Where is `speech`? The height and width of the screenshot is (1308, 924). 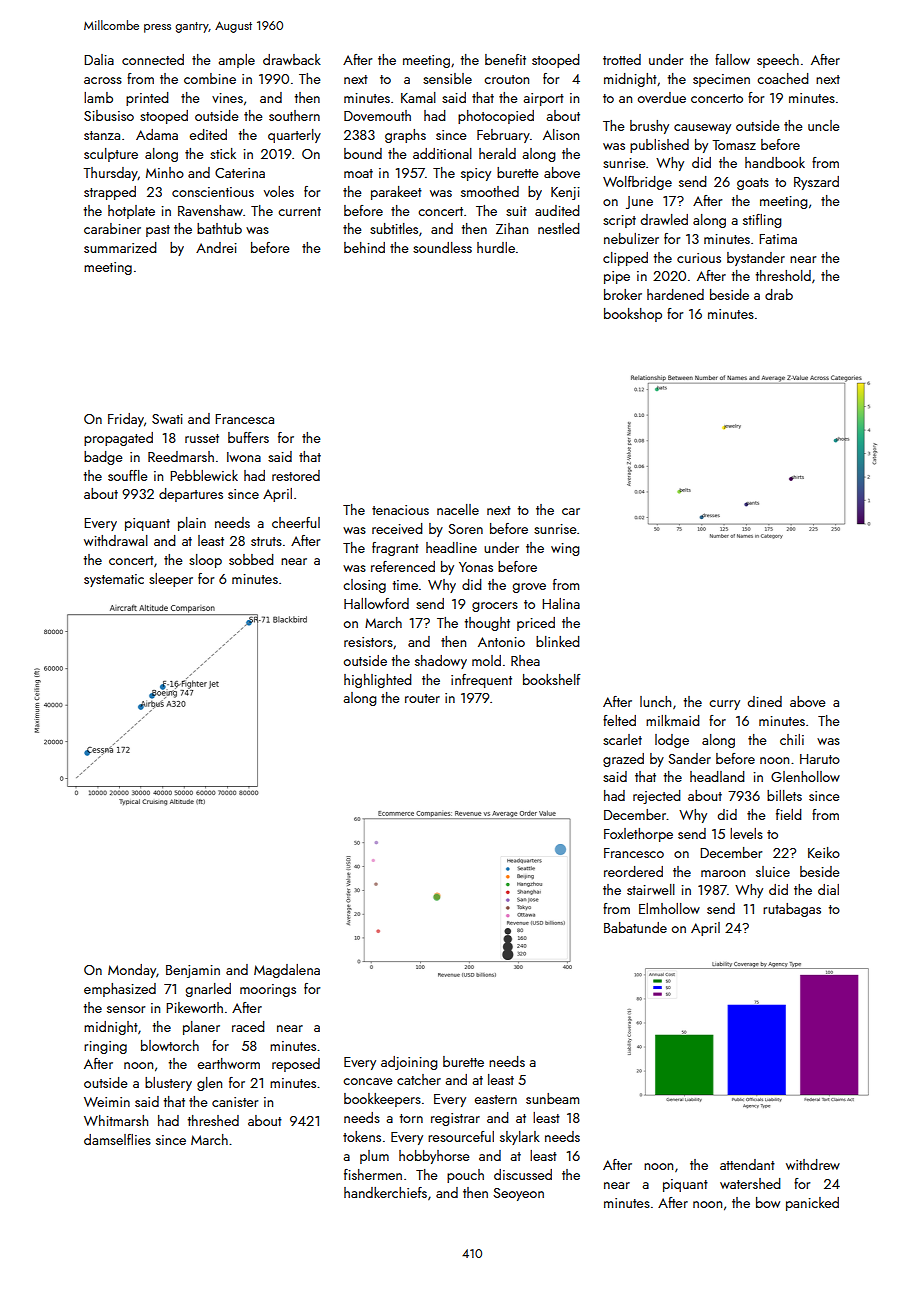
speech is located at coordinates (778, 61).
